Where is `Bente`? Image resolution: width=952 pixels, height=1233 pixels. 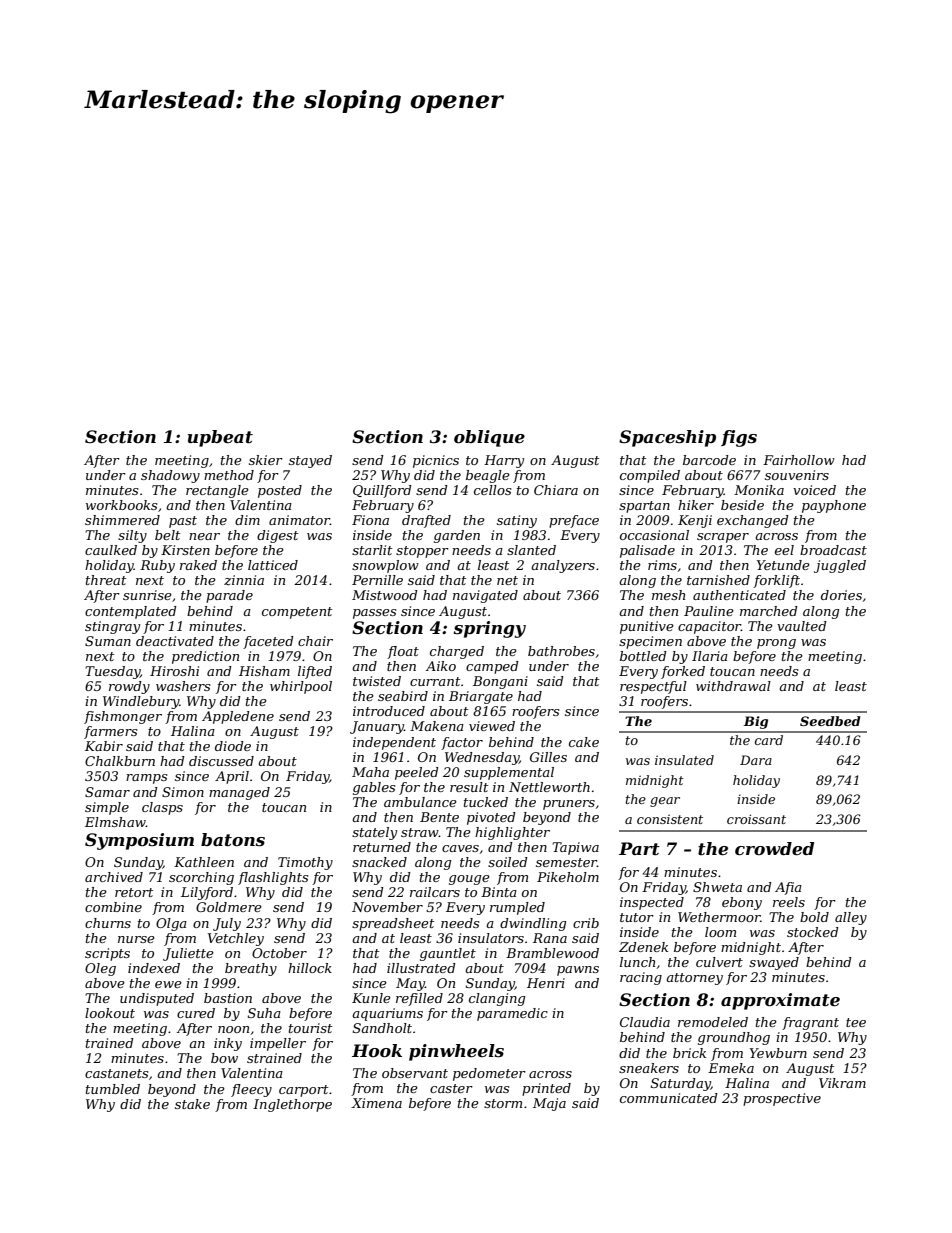
Bente is located at coordinates (439, 817).
